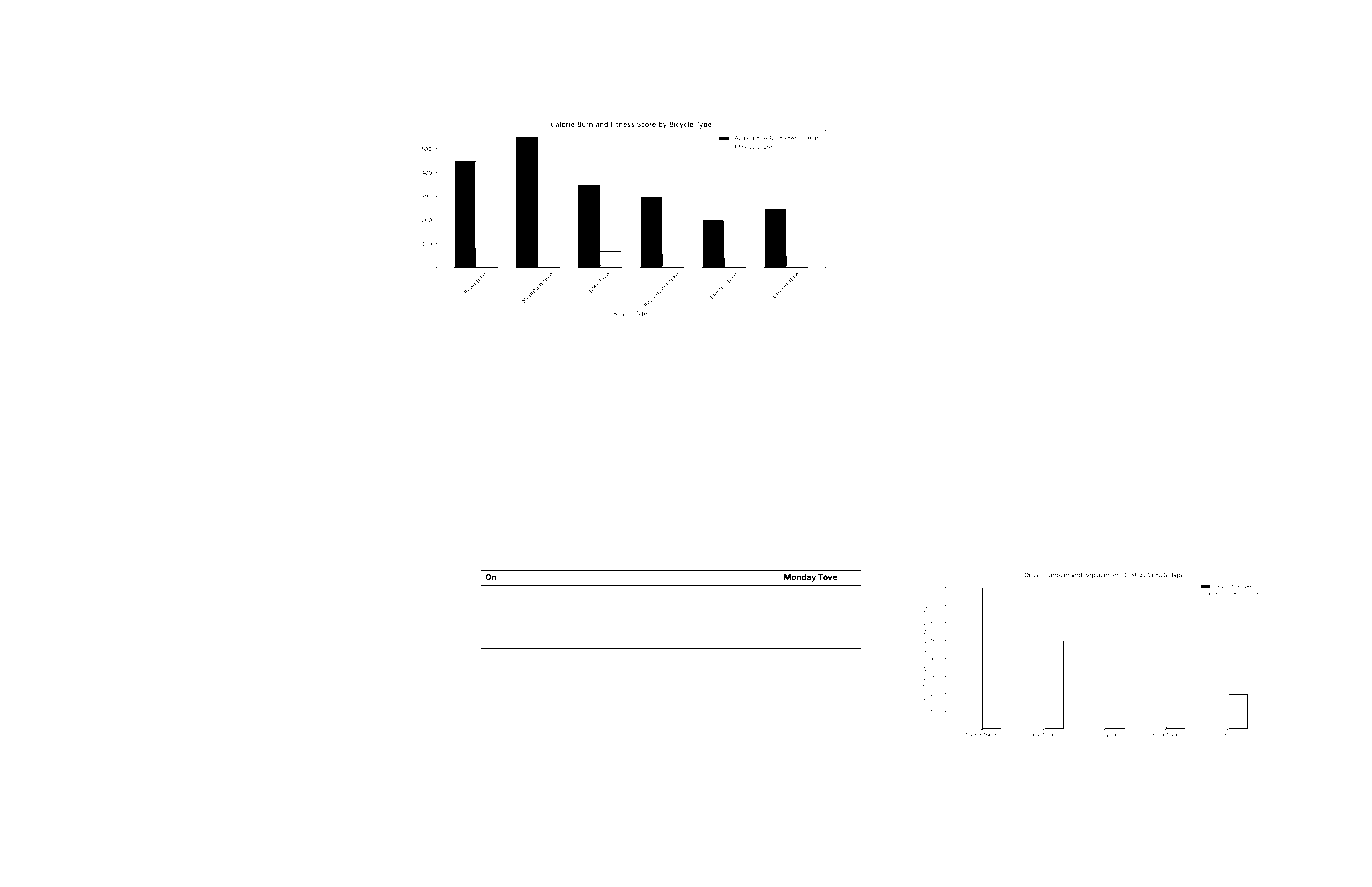 This page has height=887, width=1372. I want to click on Sorrelford, so click(717, 496).
